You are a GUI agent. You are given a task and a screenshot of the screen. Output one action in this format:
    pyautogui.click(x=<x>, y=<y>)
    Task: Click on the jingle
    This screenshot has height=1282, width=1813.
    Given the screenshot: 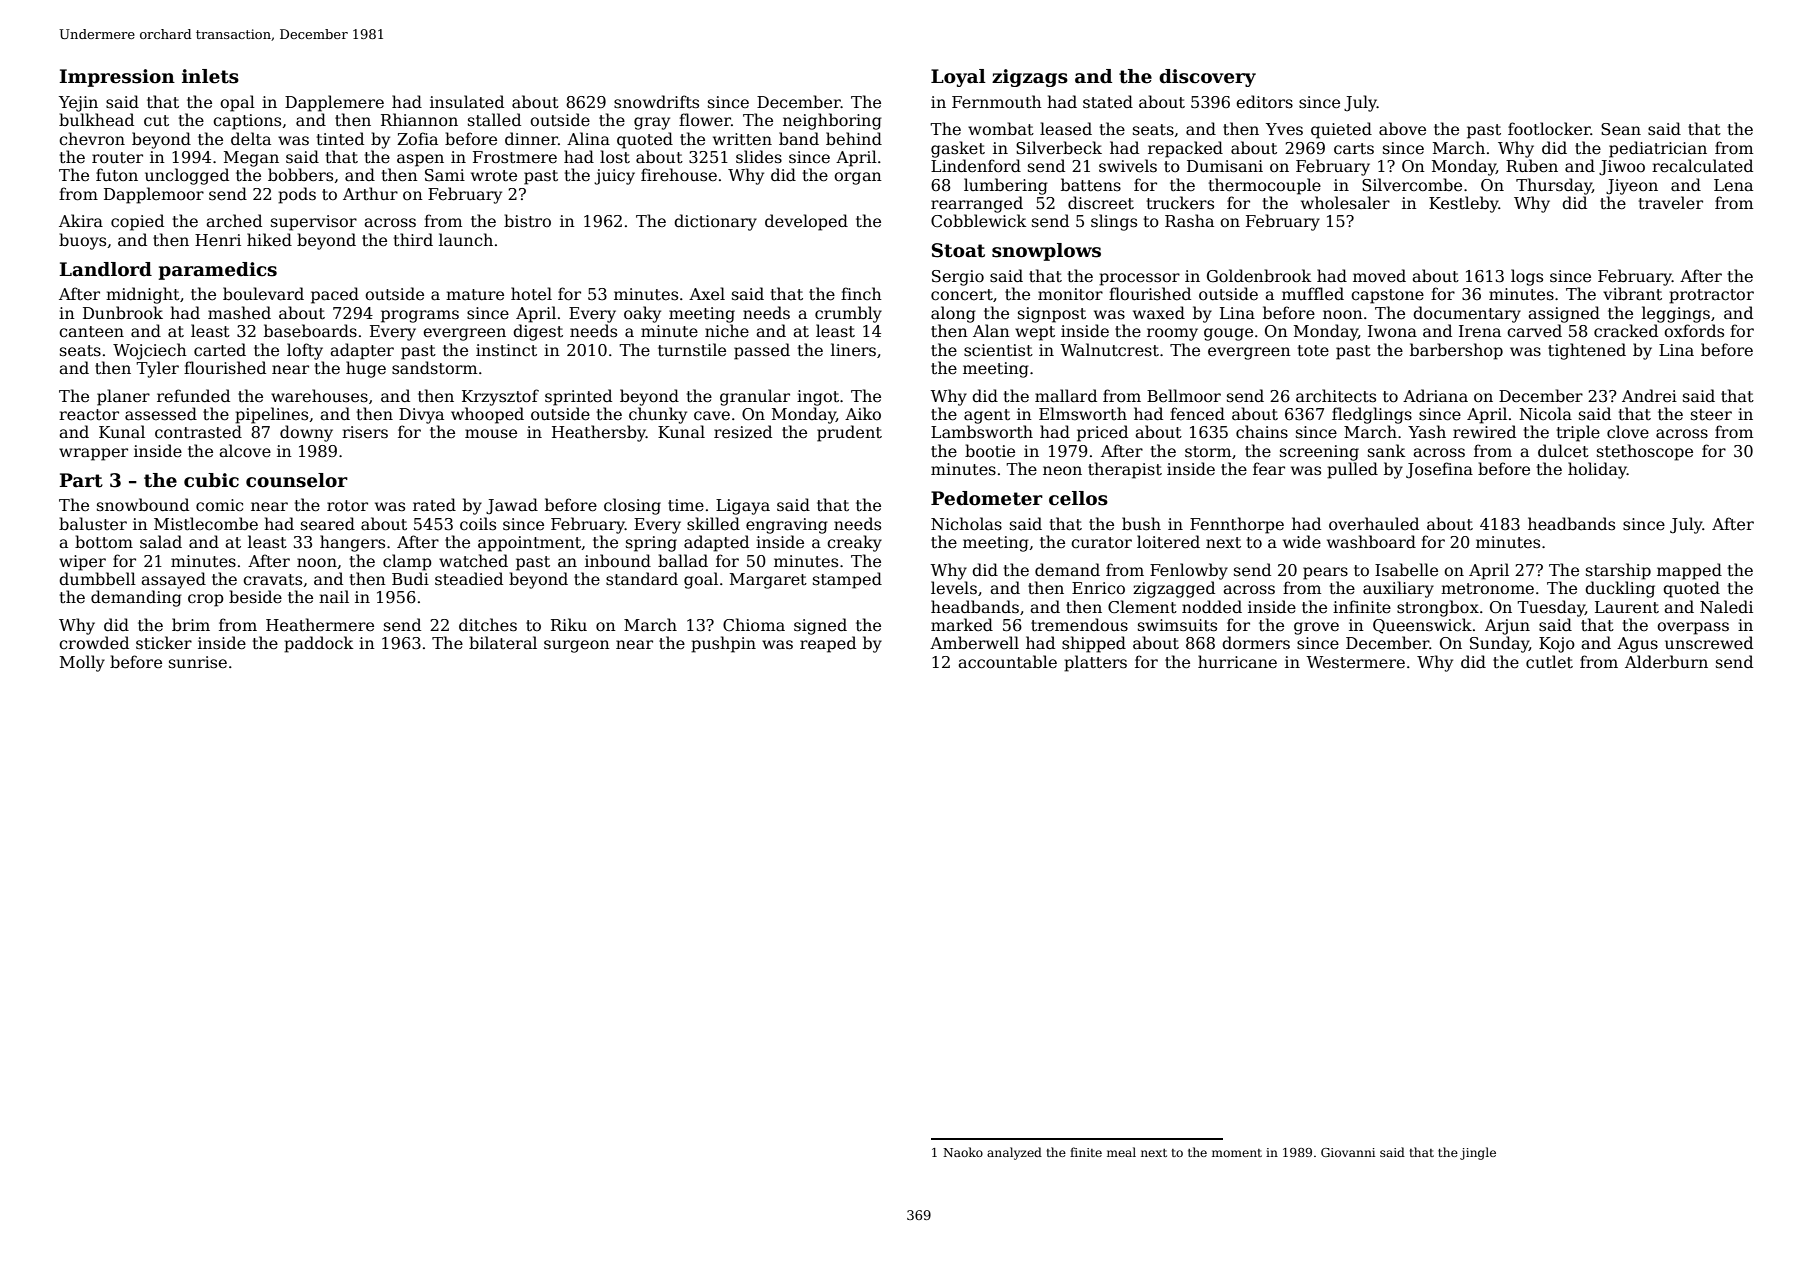 What is the action you would take?
    pyautogui.click(x=1478, y=1153)
